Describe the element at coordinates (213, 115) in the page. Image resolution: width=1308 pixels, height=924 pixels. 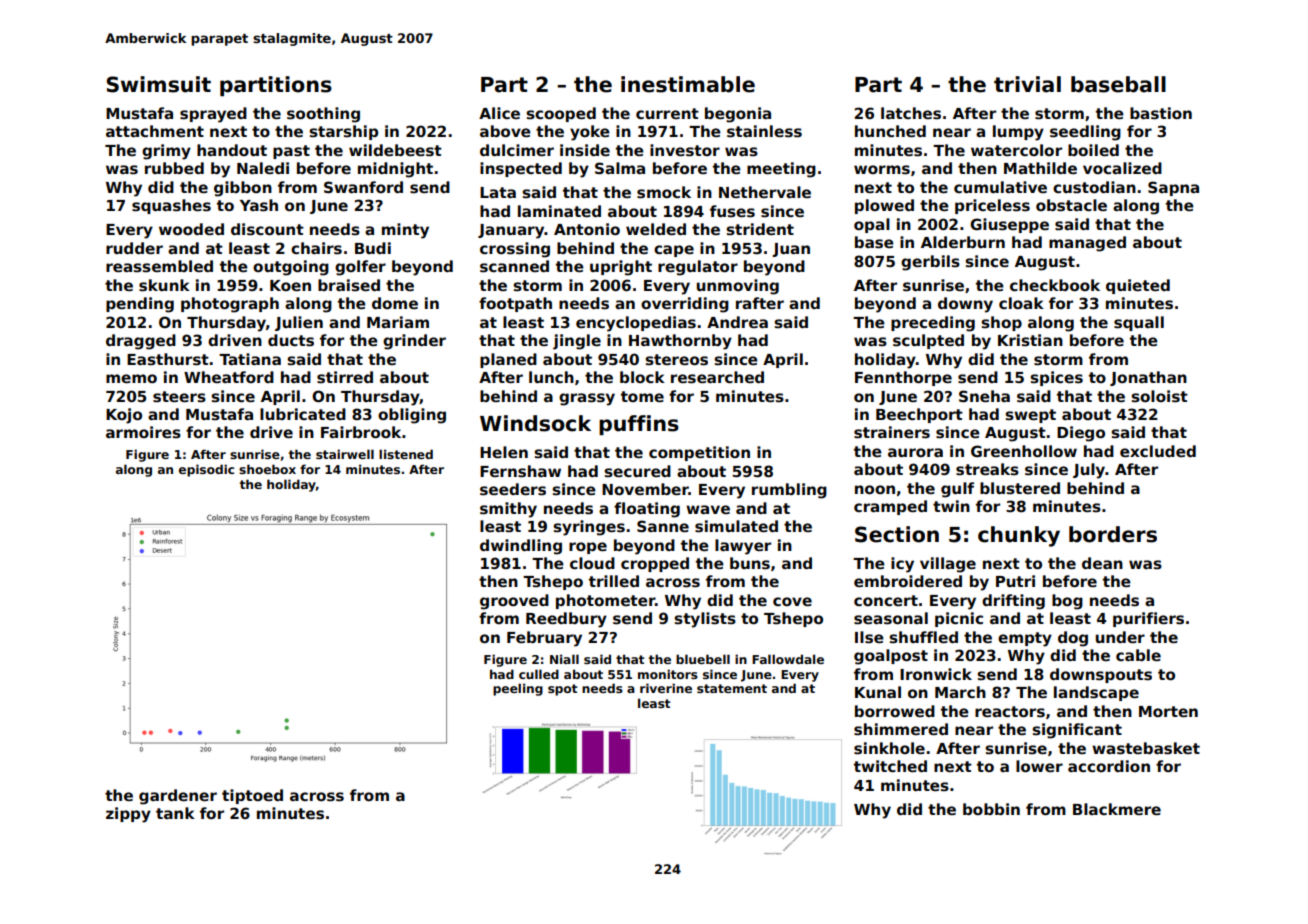
I see `sprayed` at that location.
